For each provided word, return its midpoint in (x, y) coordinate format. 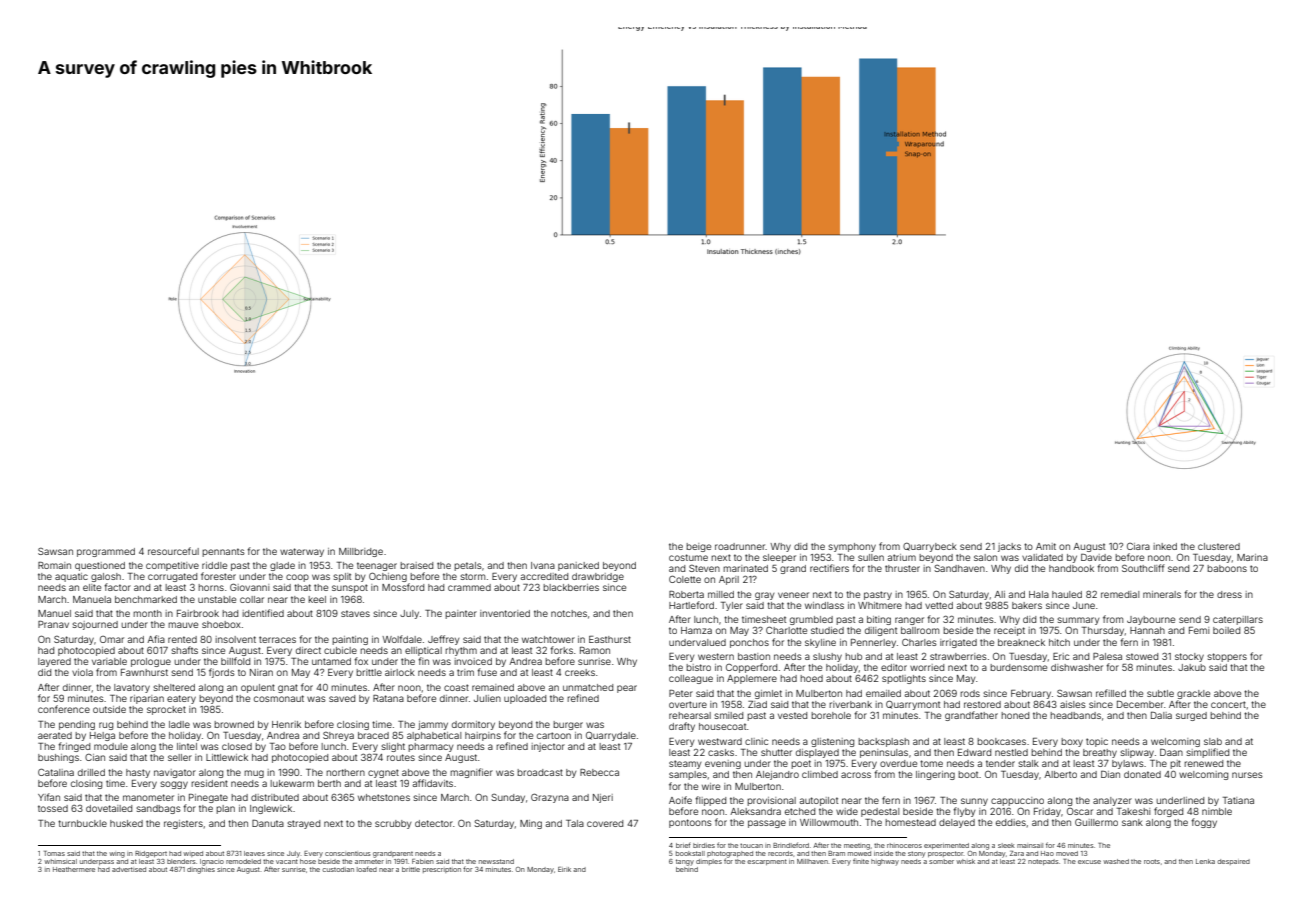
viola (82, 672)
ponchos (749, 643)
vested (792, 715)
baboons (1227, 568)
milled (721, 594)
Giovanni (249, 587)
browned (234, 724)
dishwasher (1077, 667)
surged (1191, 716)
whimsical (60, 861)
